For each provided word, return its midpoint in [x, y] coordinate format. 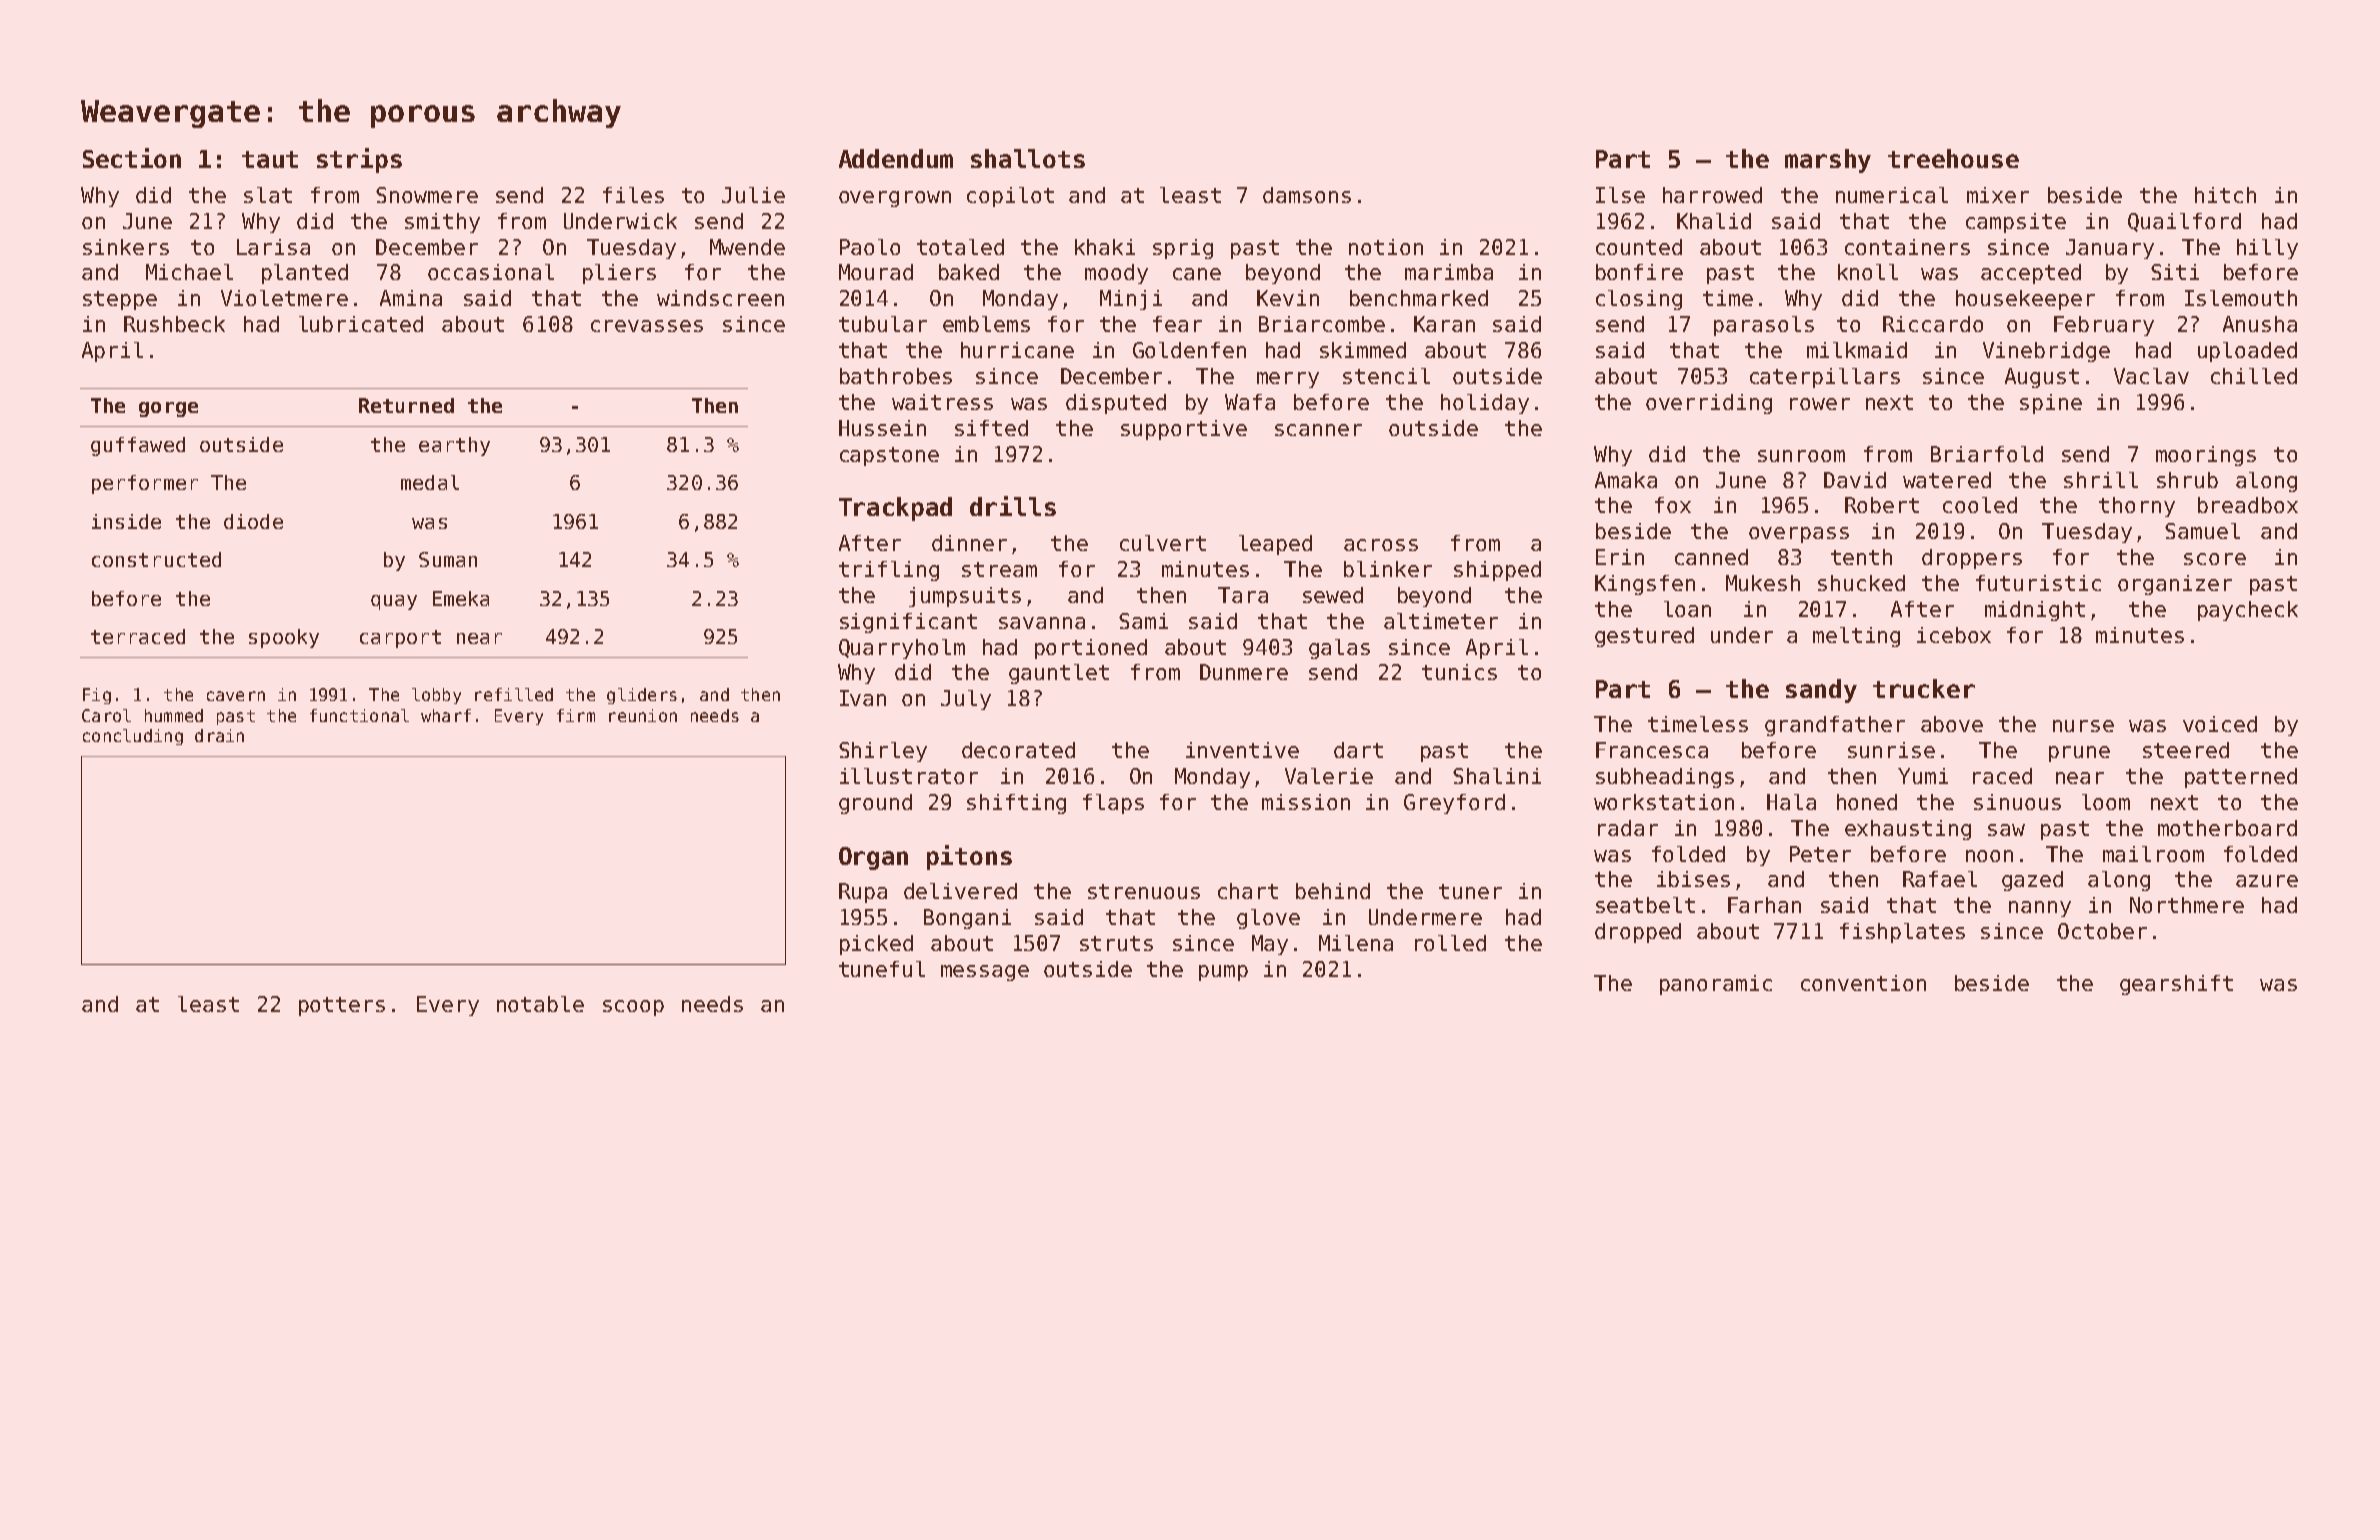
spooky [284, 638]
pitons [969, 857]
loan [1687, 609]
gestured [1644, 637]
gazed [2032, 881]
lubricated [361, 324]
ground [875, 804]
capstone [889, 456]
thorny [2137, 507]
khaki [1105, 247]
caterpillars [1825, 378]
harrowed [1712, 195]
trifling [889, 571]
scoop [633, 1008]
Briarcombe [1322, 324]
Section [132, 158]
